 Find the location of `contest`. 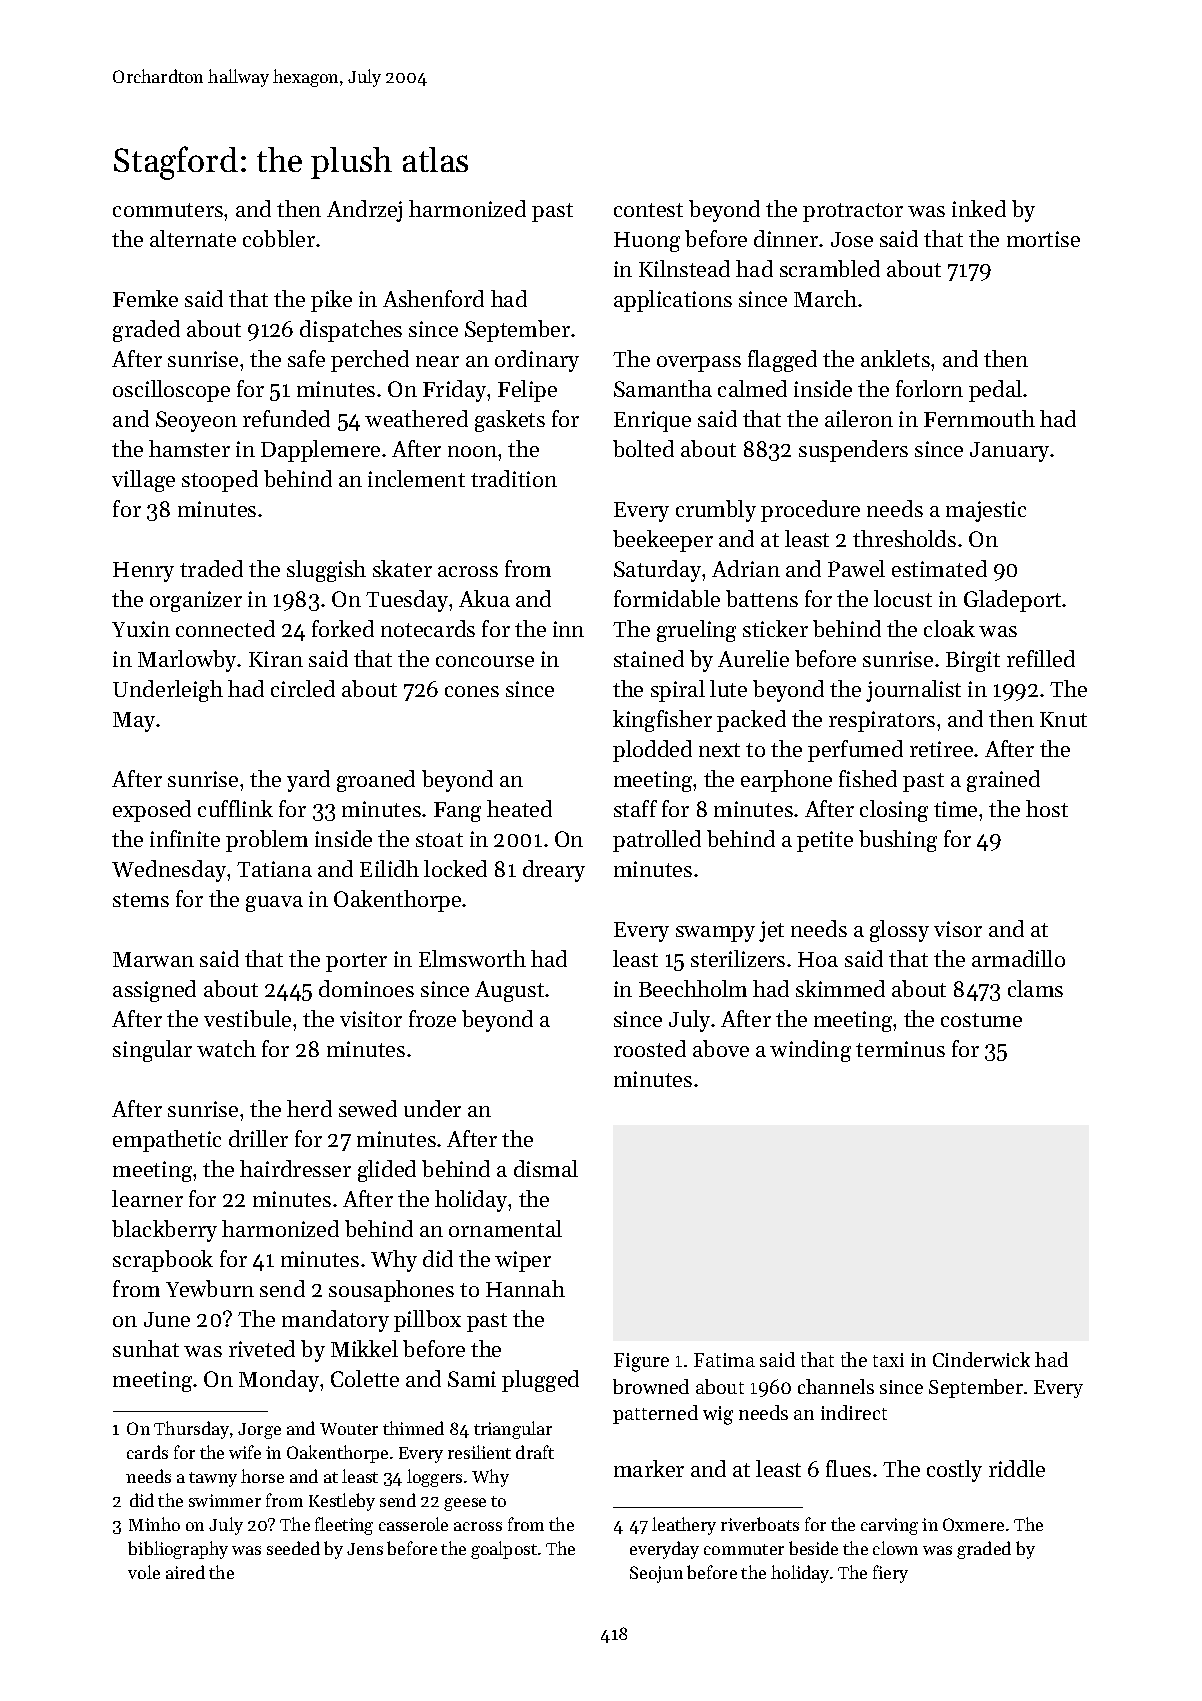

contest is located at coordinates (648, 210).
